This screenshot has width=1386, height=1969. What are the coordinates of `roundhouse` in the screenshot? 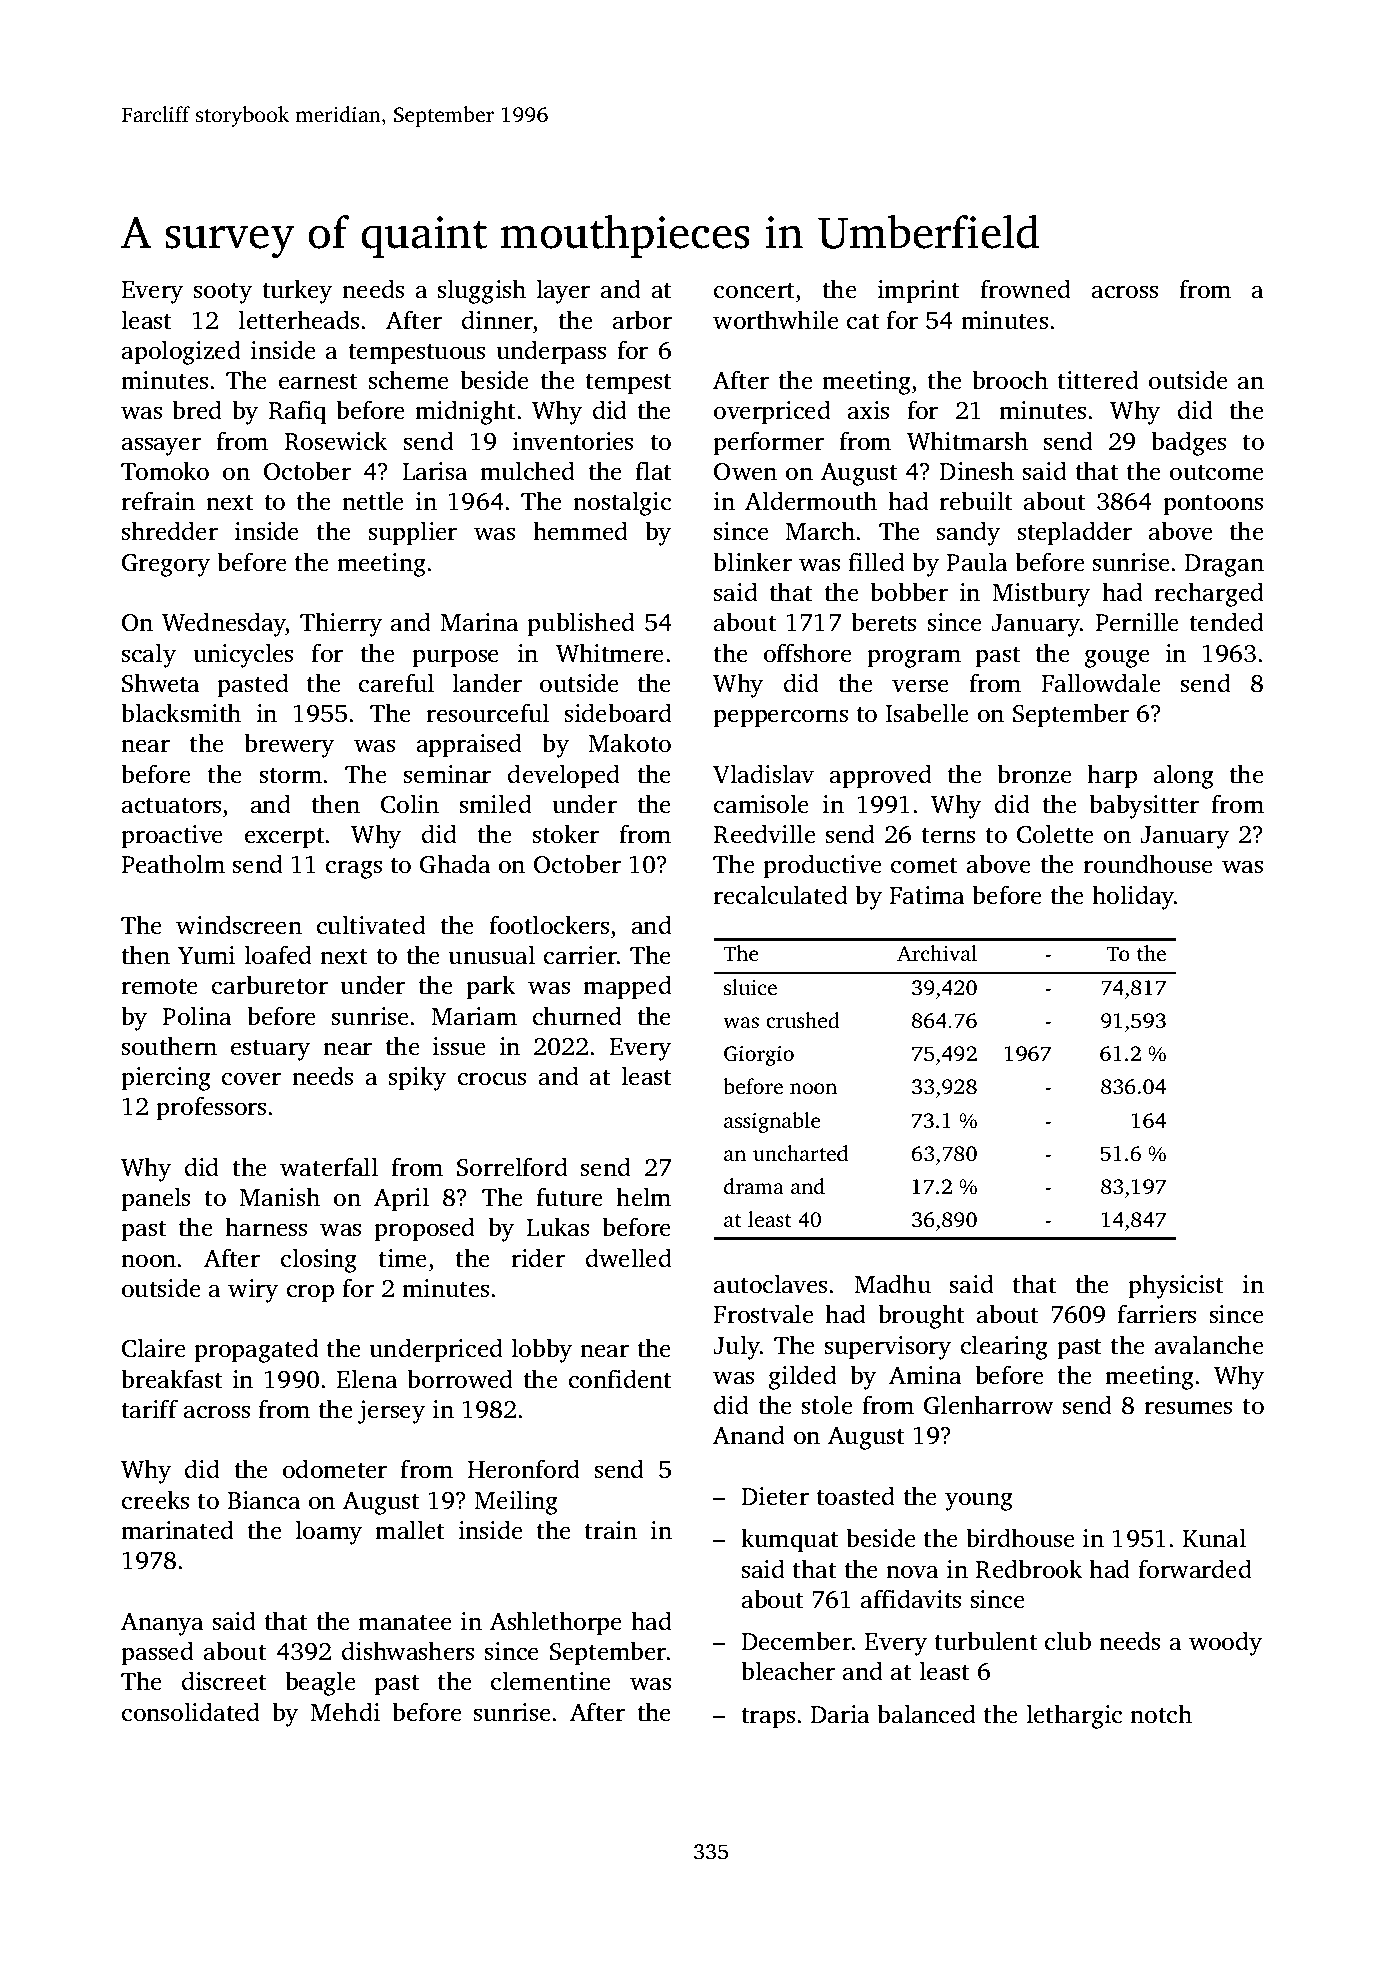 It's located at (1148, 864).
